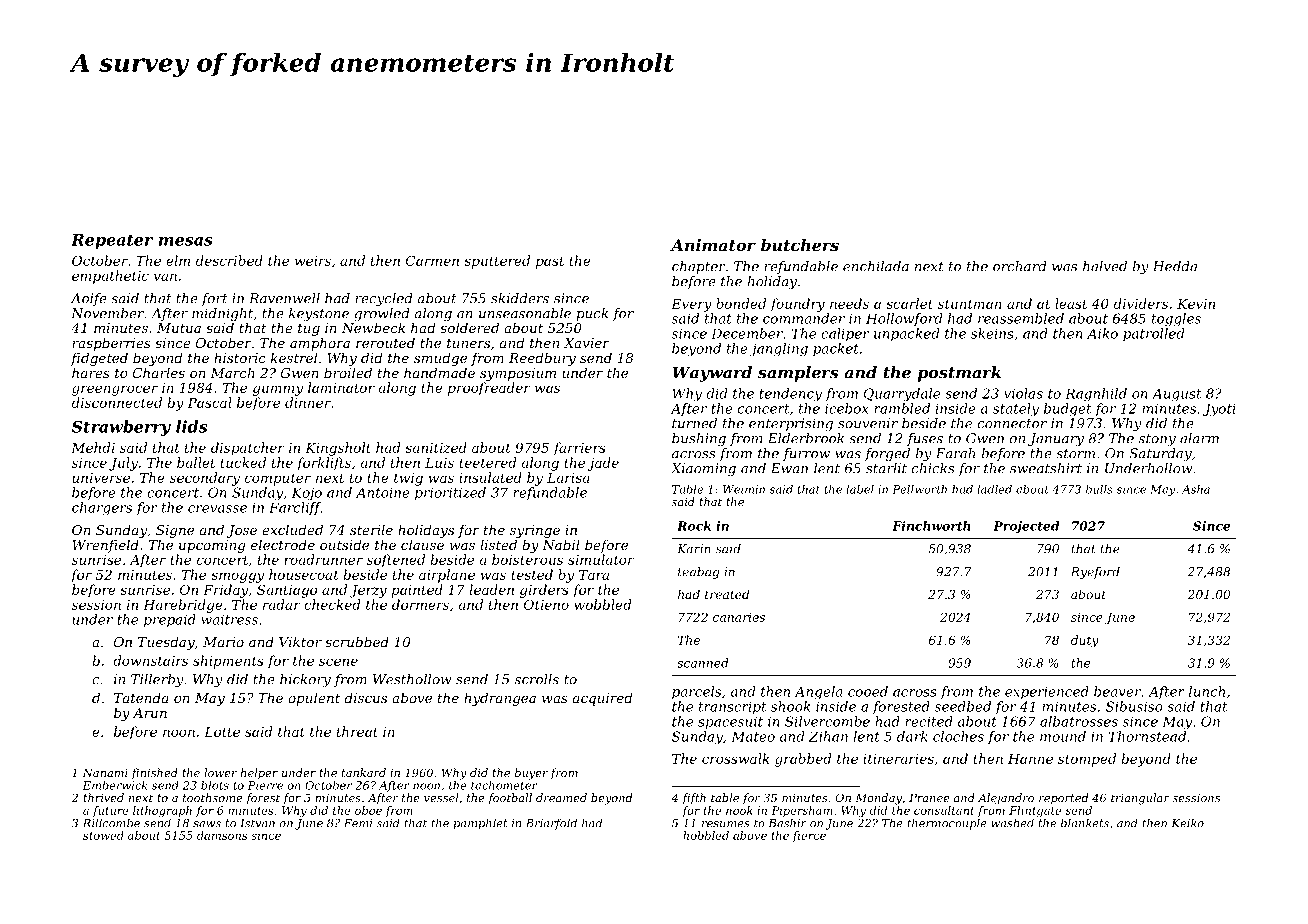 This page has width=1308, height=924. What do you see at coordinates (789, 468) in the page?
I see `Ewan` at bounding box center [789, 468].
